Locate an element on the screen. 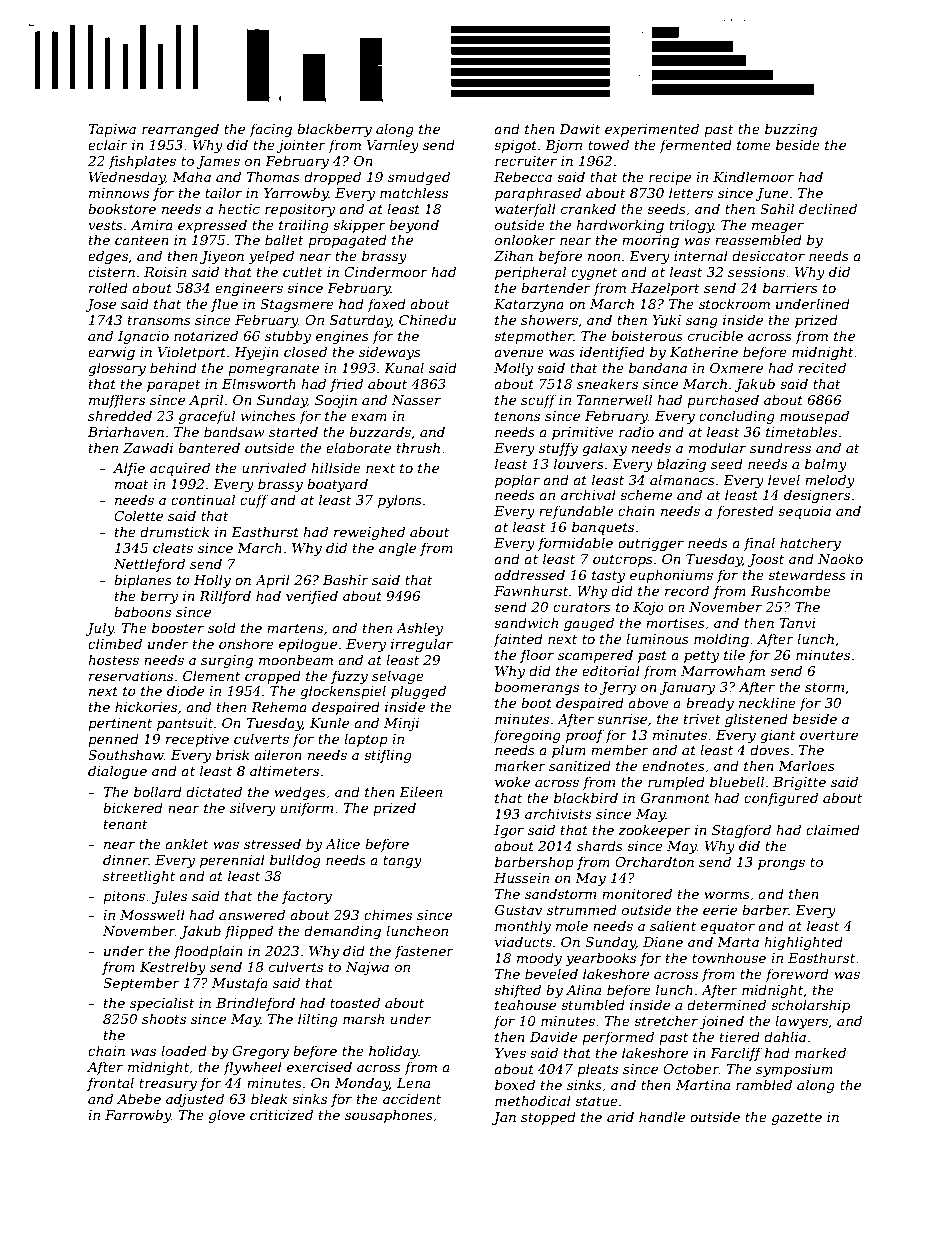  fermented is located at coordinates (695, 146).
